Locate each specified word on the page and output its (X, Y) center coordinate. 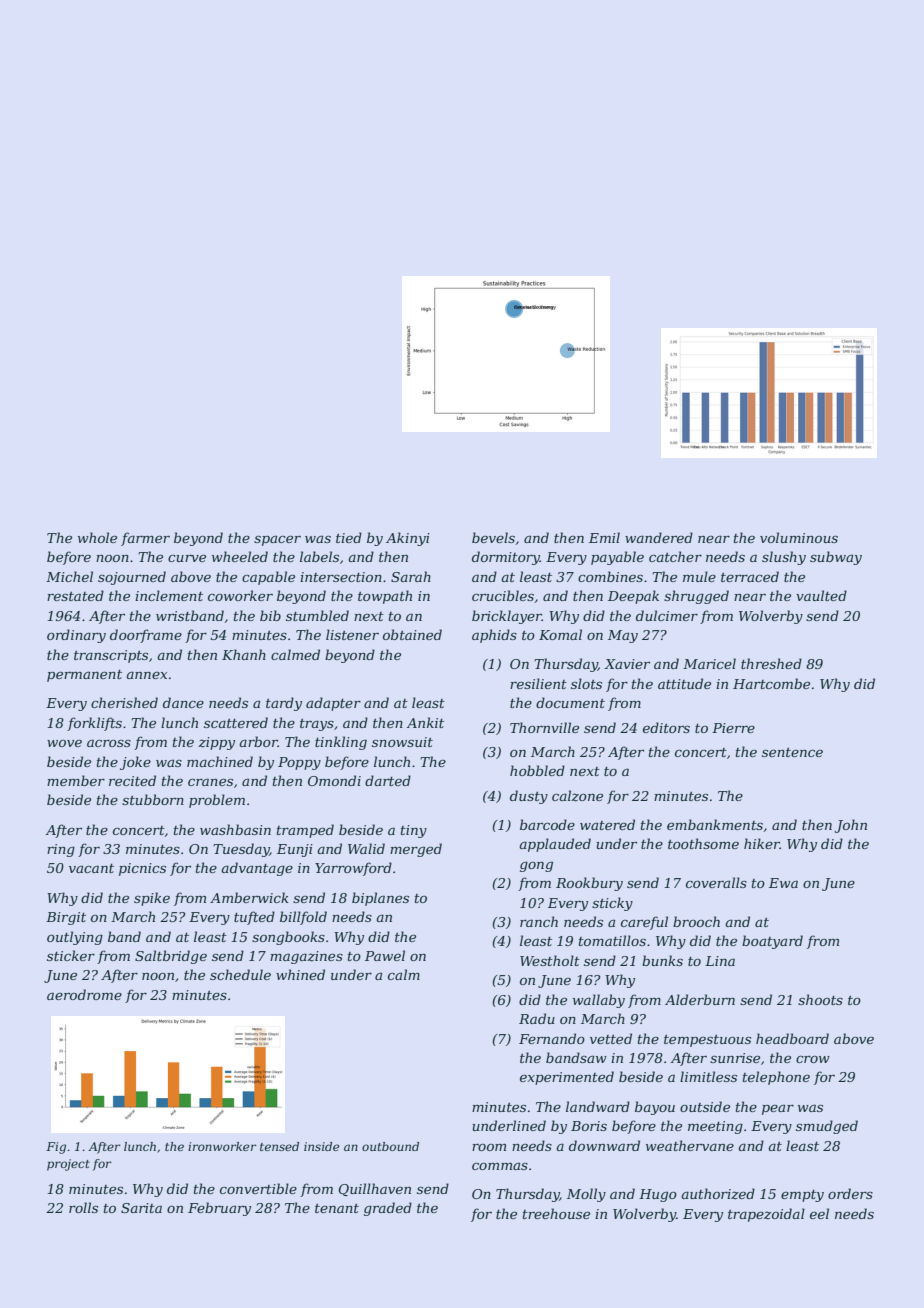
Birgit (66, 918)
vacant (91, 868)
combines (610, 576)
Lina (720, 961)
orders (850, 1193)
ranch (539, 921)
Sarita (141, 1208)
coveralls (716, 882)
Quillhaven (374, 1189)
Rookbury (589, 884)
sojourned (132, 578)
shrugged (696, 597)
